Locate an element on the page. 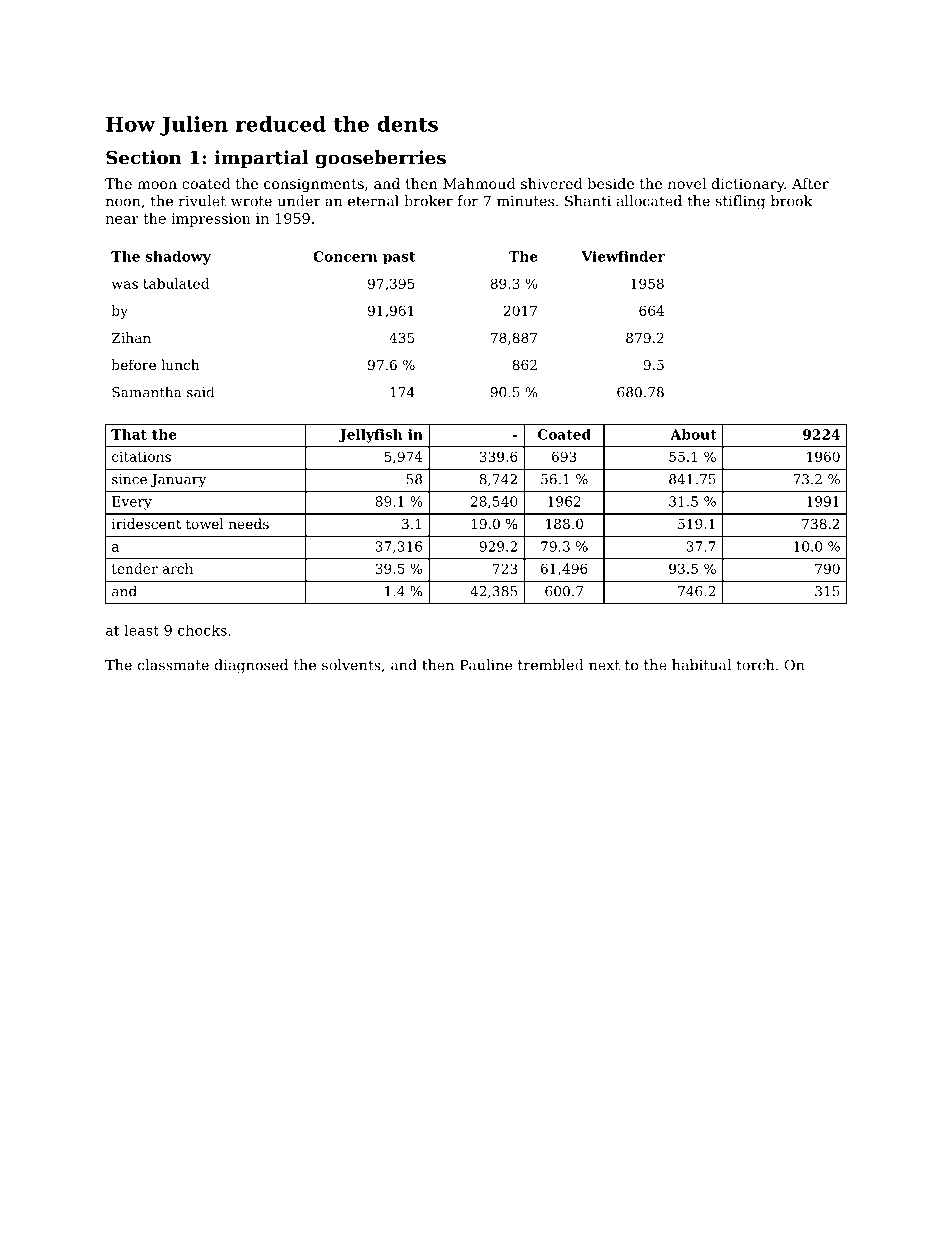 The width and height of the document is (952, 1233). After is located at coordinates (810, 183).
